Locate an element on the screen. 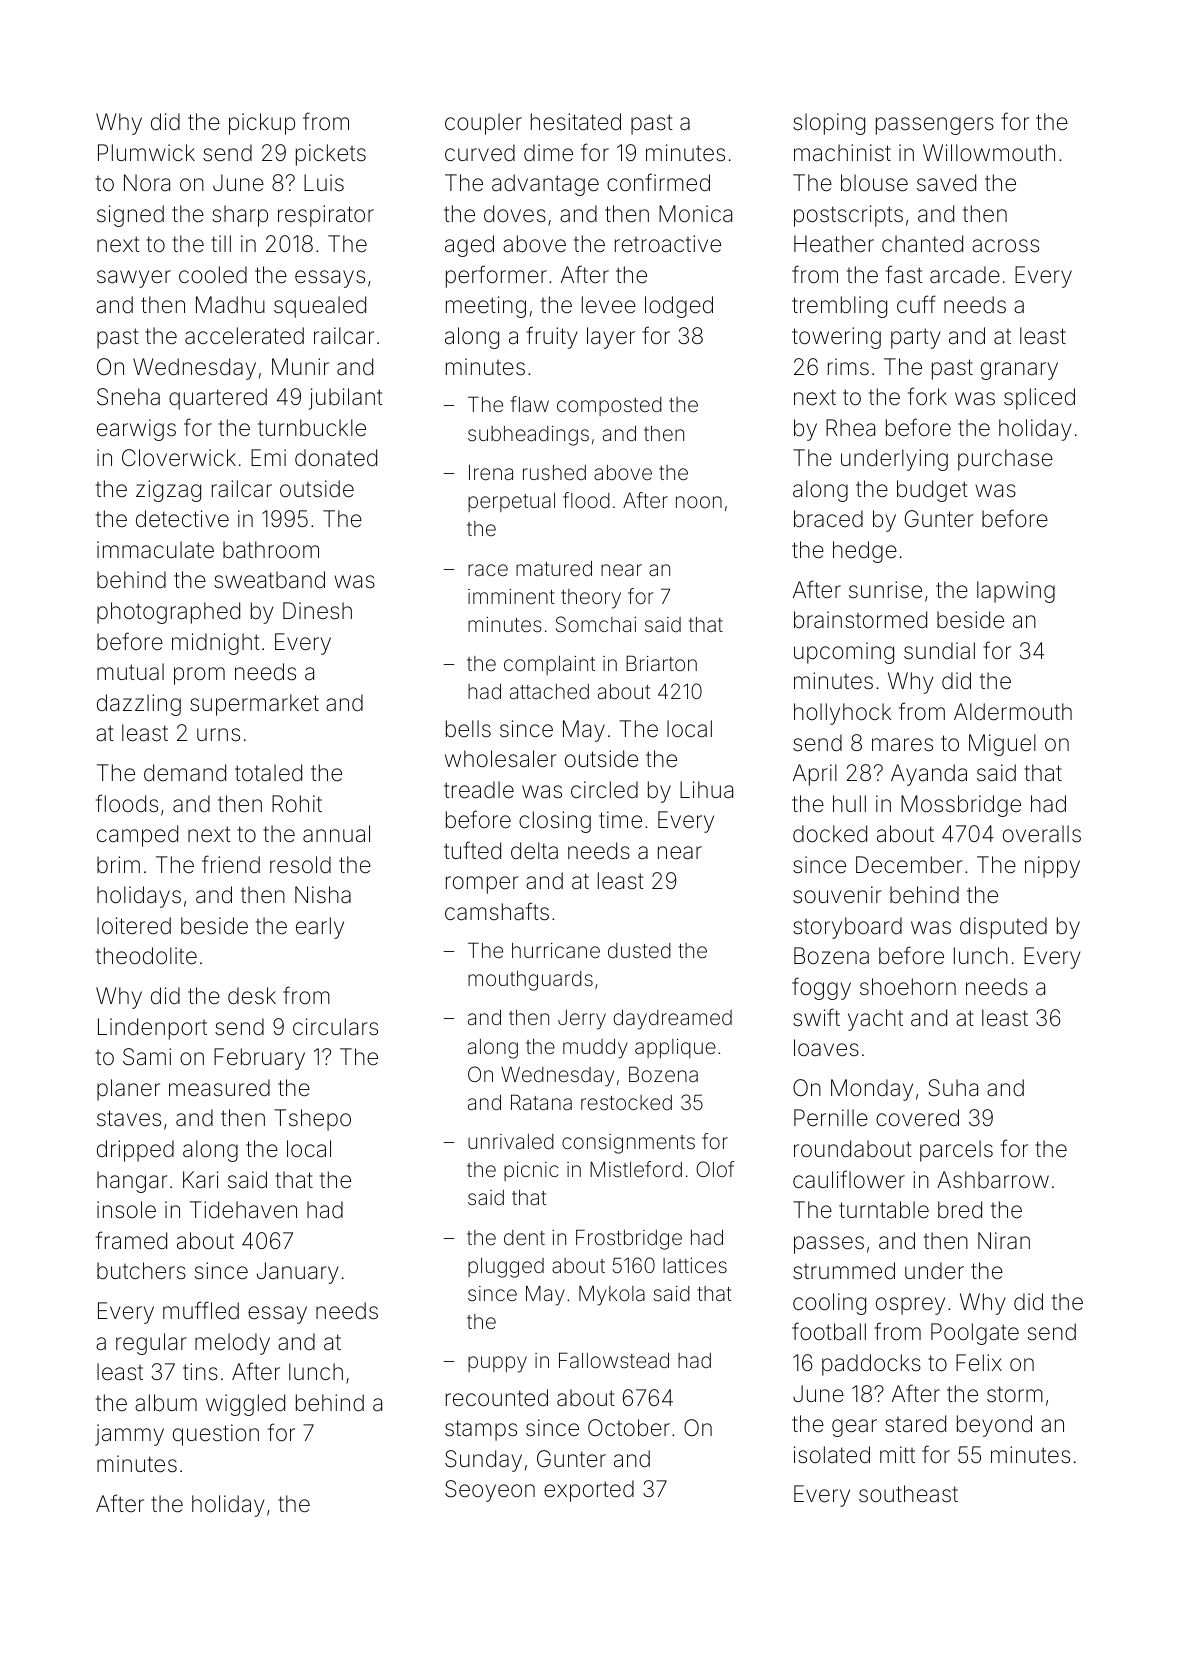  bathroom is located at coordinates (271, 550).
